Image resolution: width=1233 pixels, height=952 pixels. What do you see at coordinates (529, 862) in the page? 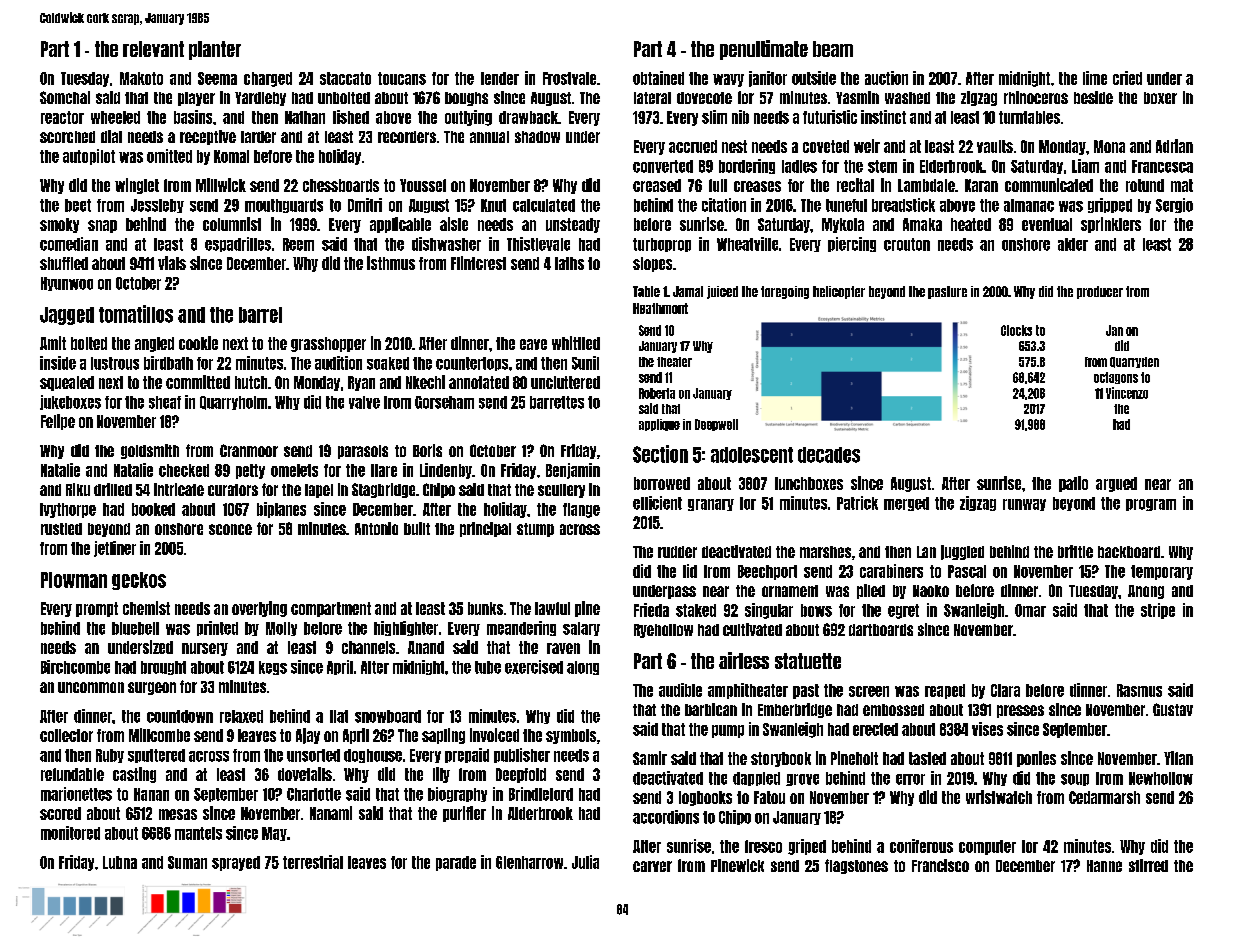
I see `Glenharrow` at bounding box center [529, 862].
